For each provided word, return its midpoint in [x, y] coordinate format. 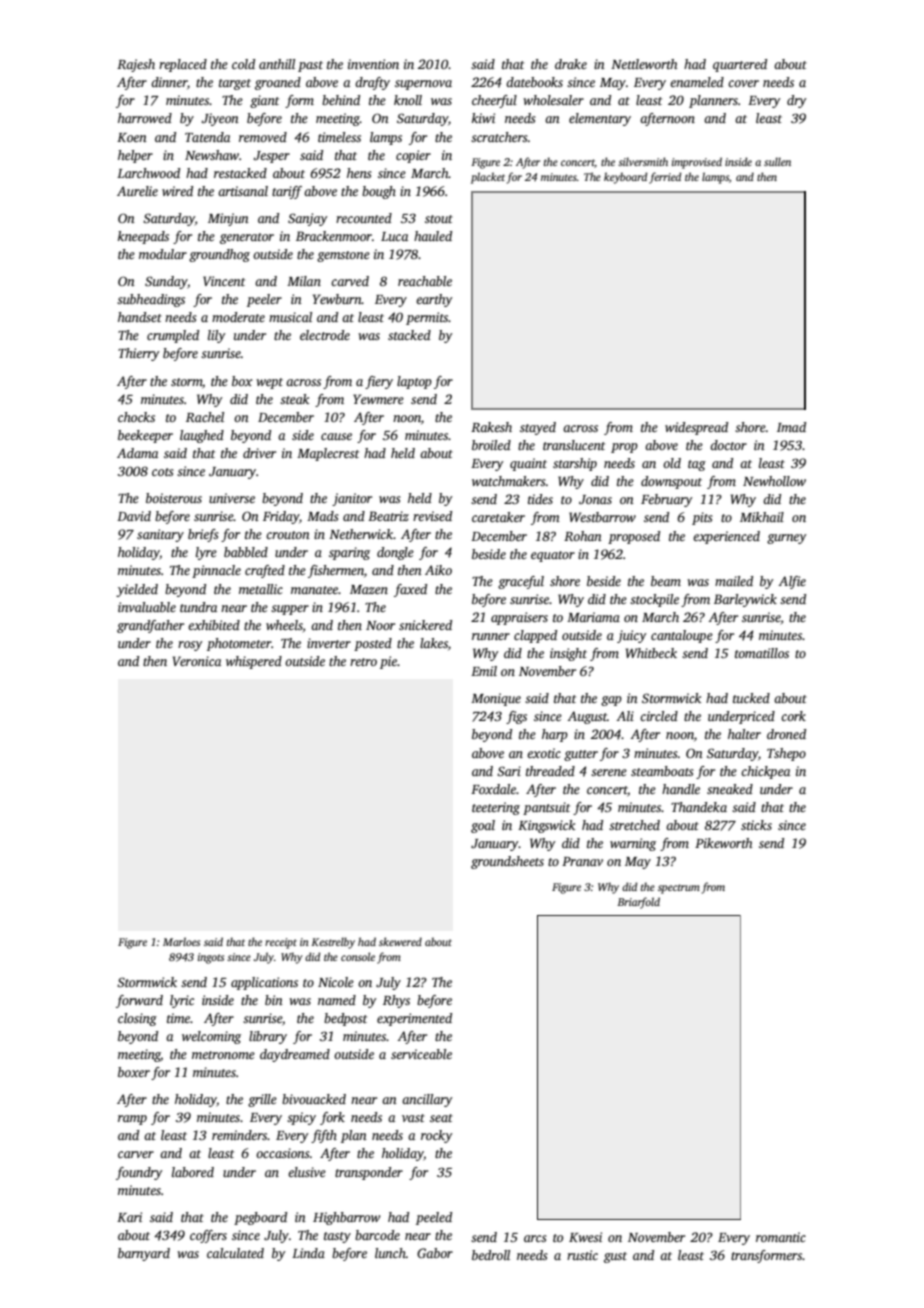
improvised [697, 163]
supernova [423, 85]
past [310, 66]
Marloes [181, 941]
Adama [137, 453]
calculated [235, 1253]
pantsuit [546, 808]
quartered [740, 65]
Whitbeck [651, 653]
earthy [434, 300]
